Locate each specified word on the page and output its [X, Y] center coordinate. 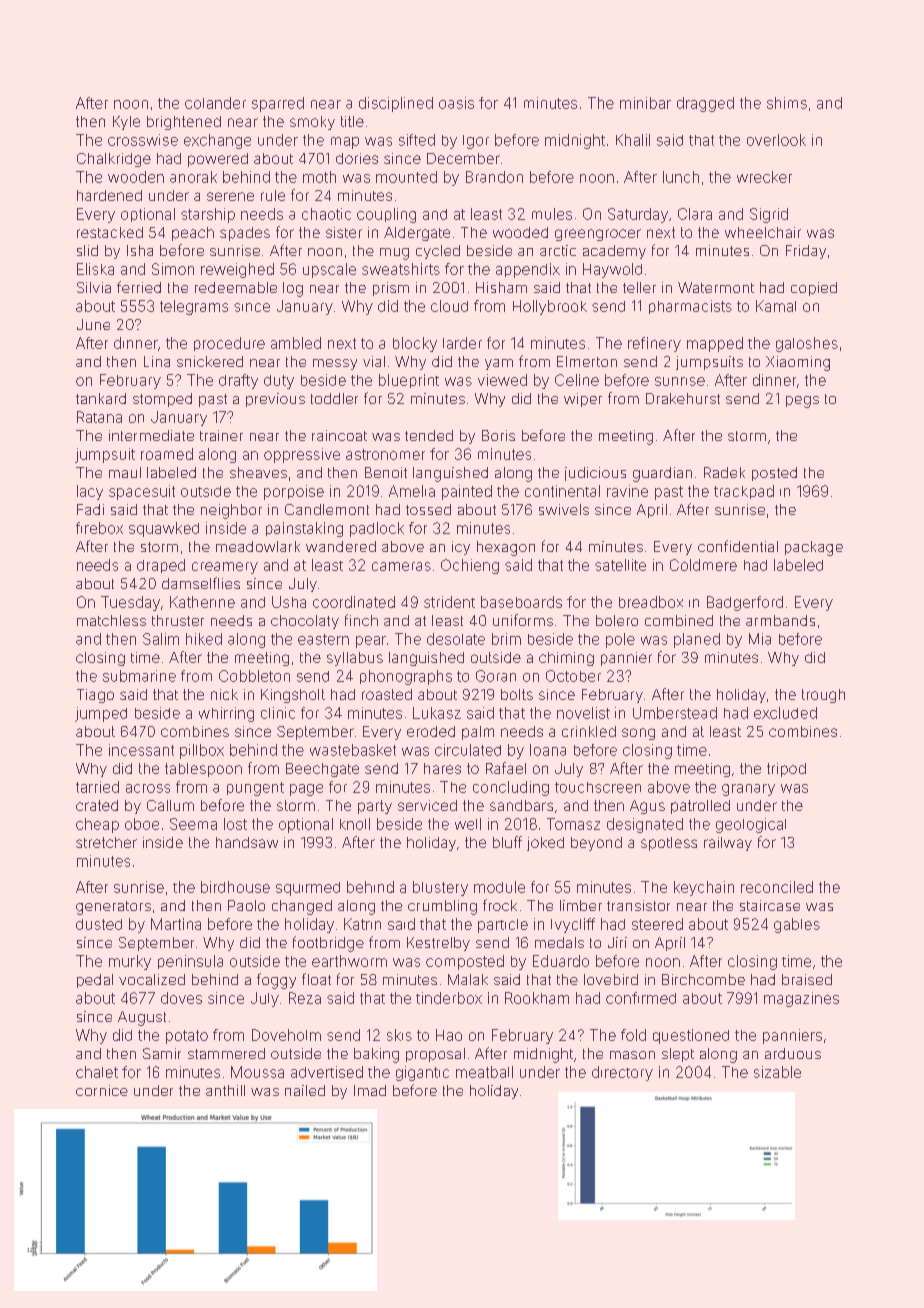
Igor [476, 142]
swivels [564, 509]
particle [503, 926]
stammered [226, 1053]
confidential [738, 546]
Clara [695, 214]
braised [807, 979]
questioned [691, 1036]
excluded [785, 713]
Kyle [126, 123]
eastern [323, 639]
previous [275, 400]
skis [399, 1035]
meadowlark [258, 546]
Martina [176, 924]
